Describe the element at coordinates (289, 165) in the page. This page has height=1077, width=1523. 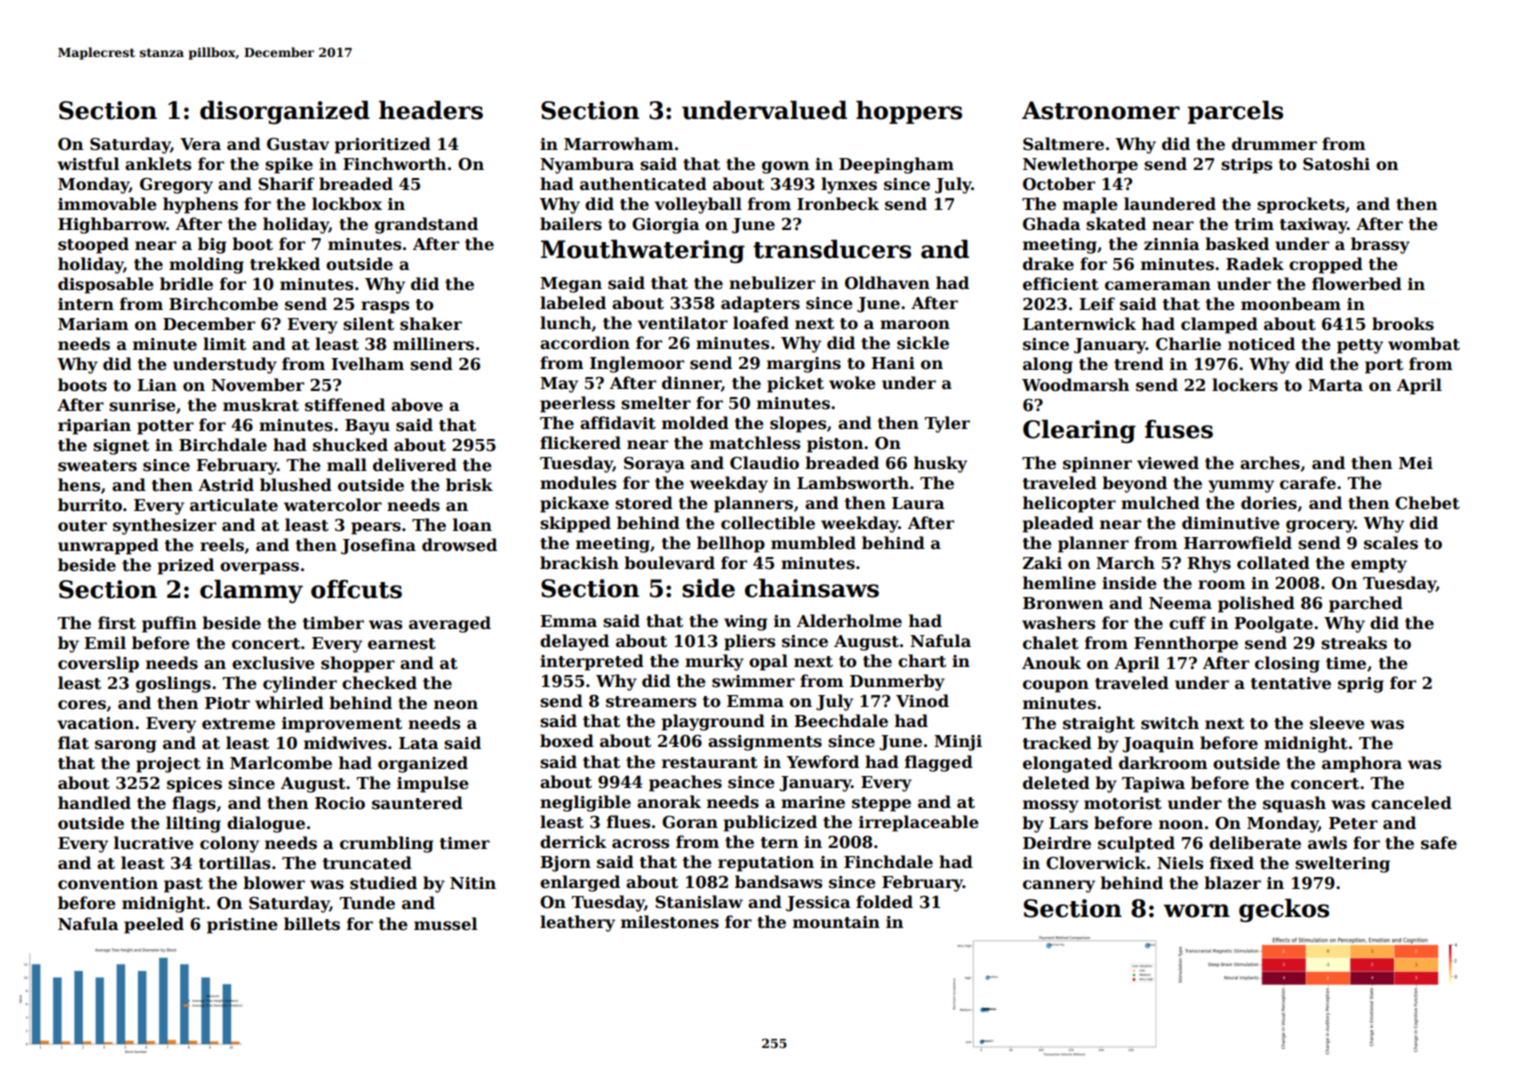
I see `spike` at that location.
